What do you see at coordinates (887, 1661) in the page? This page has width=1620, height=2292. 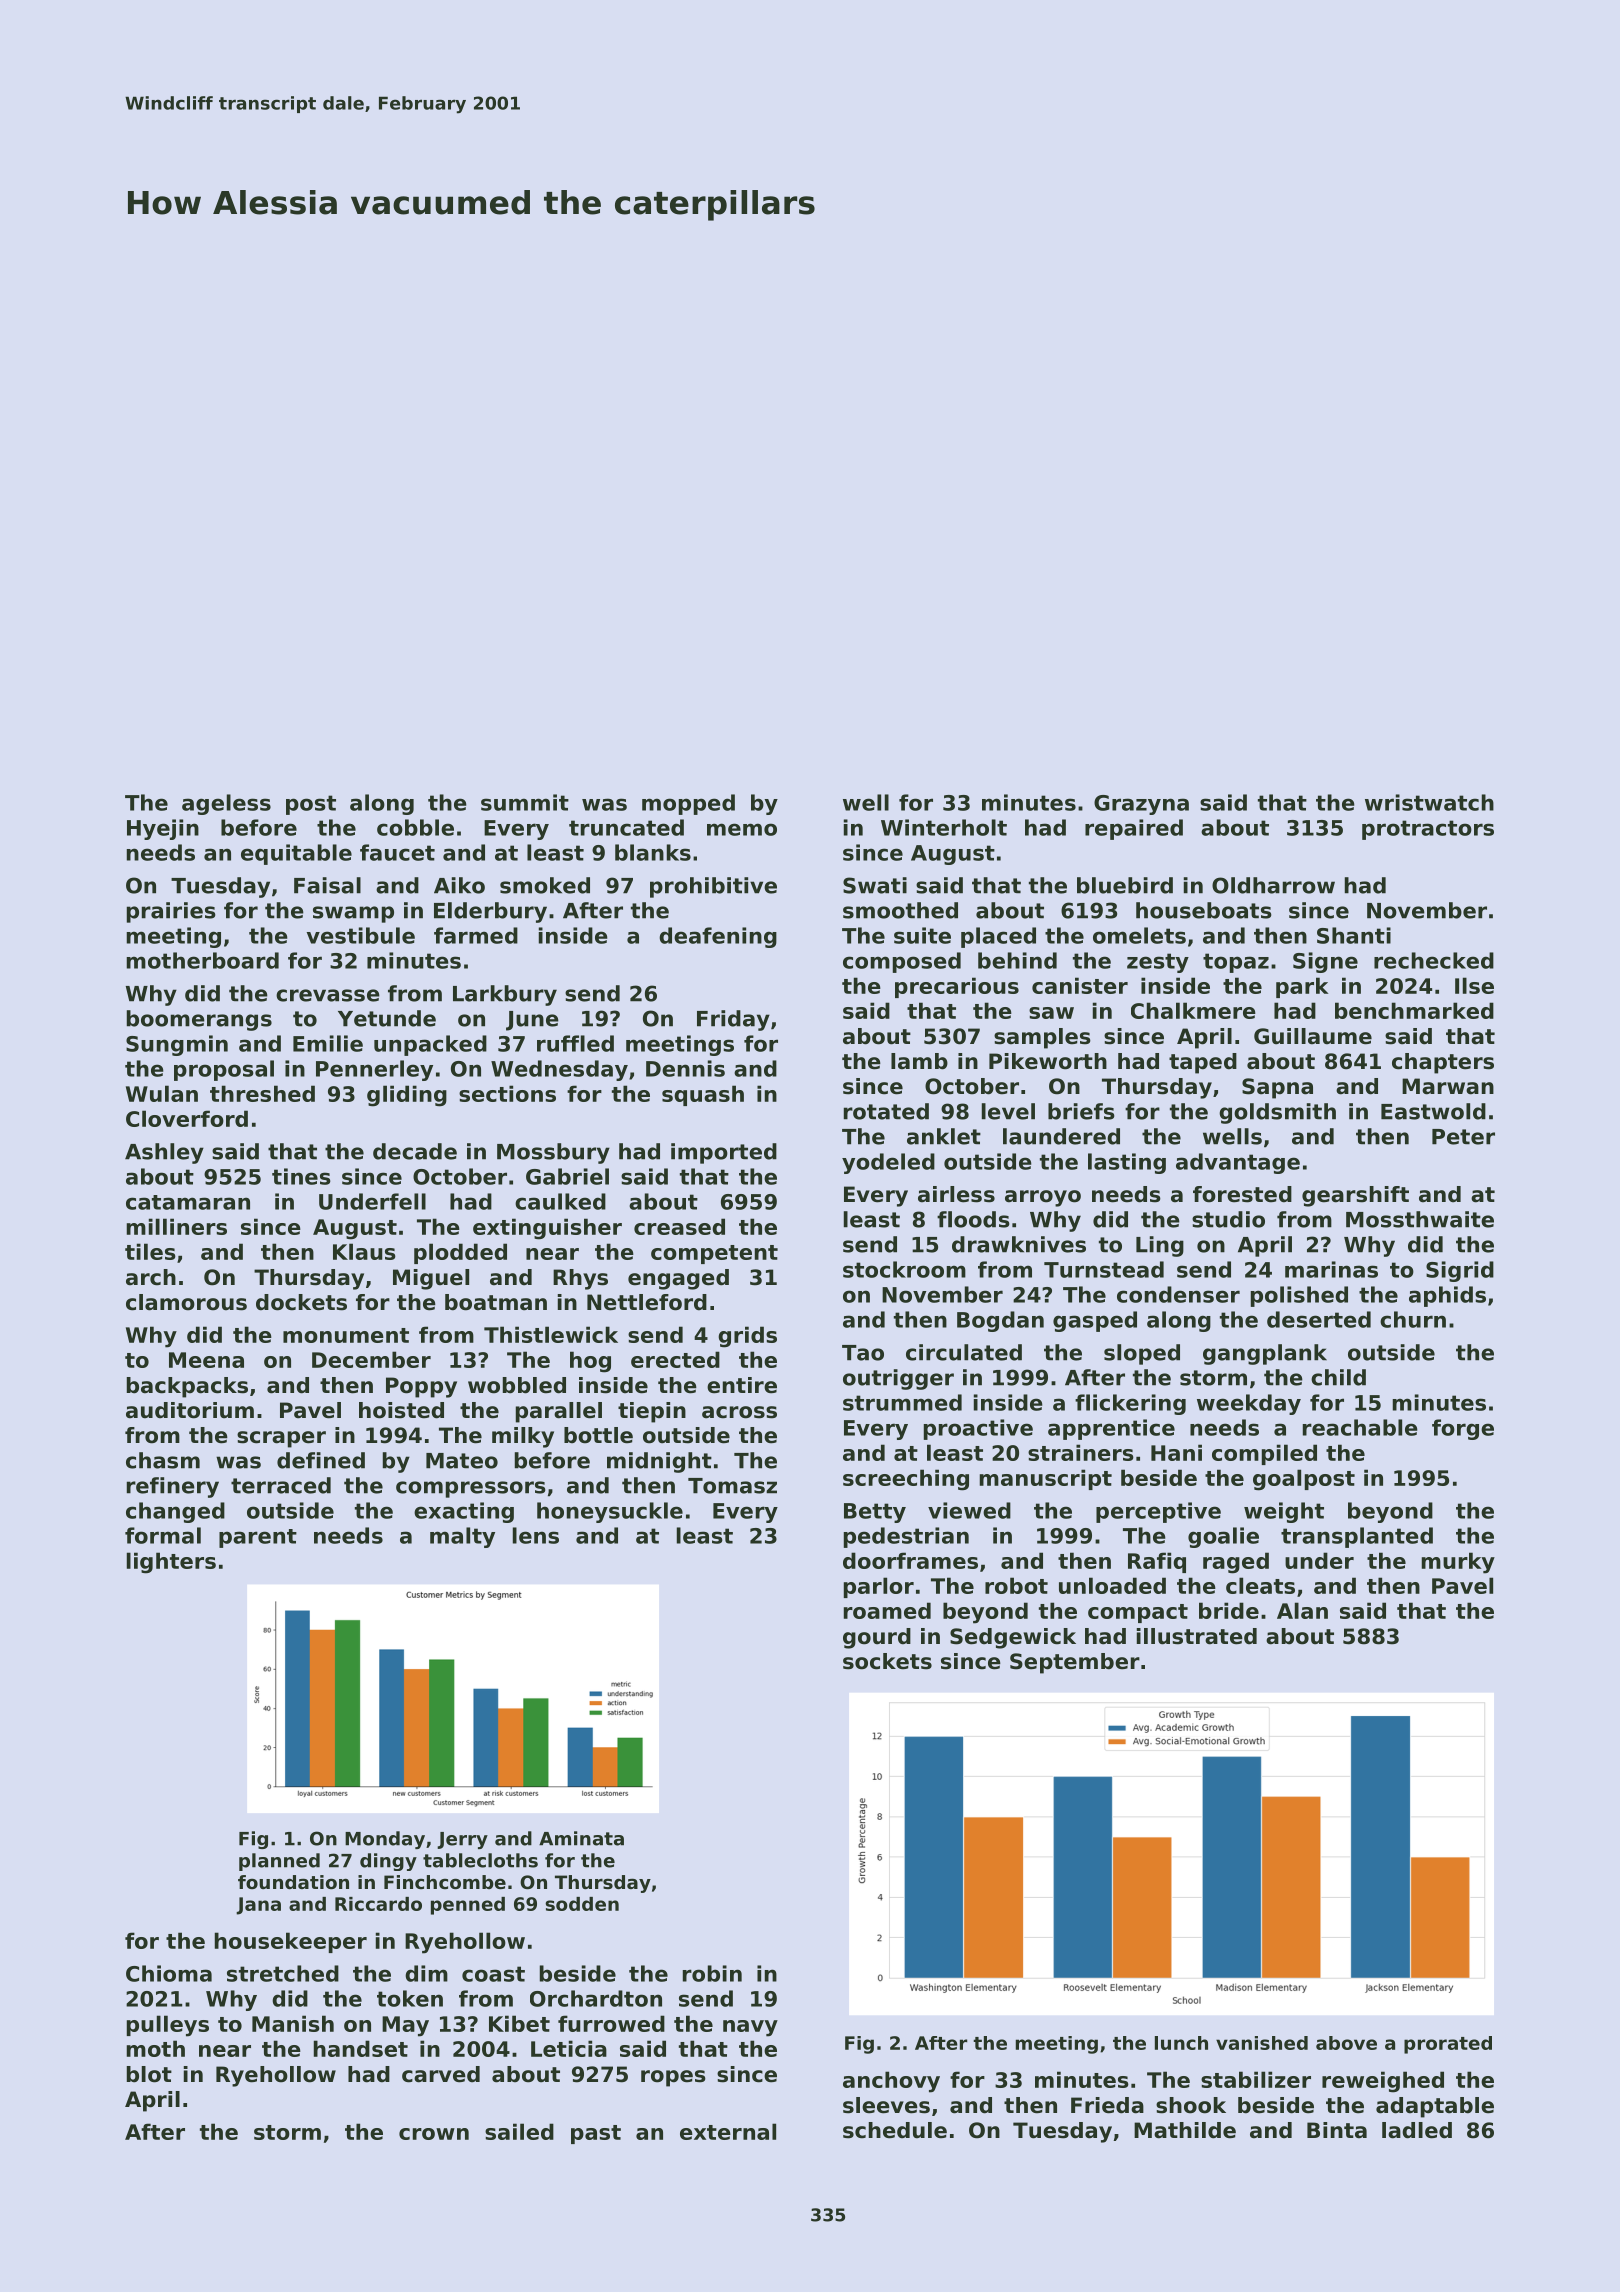 I see `sockets` at bounding box center [887, 1661].
